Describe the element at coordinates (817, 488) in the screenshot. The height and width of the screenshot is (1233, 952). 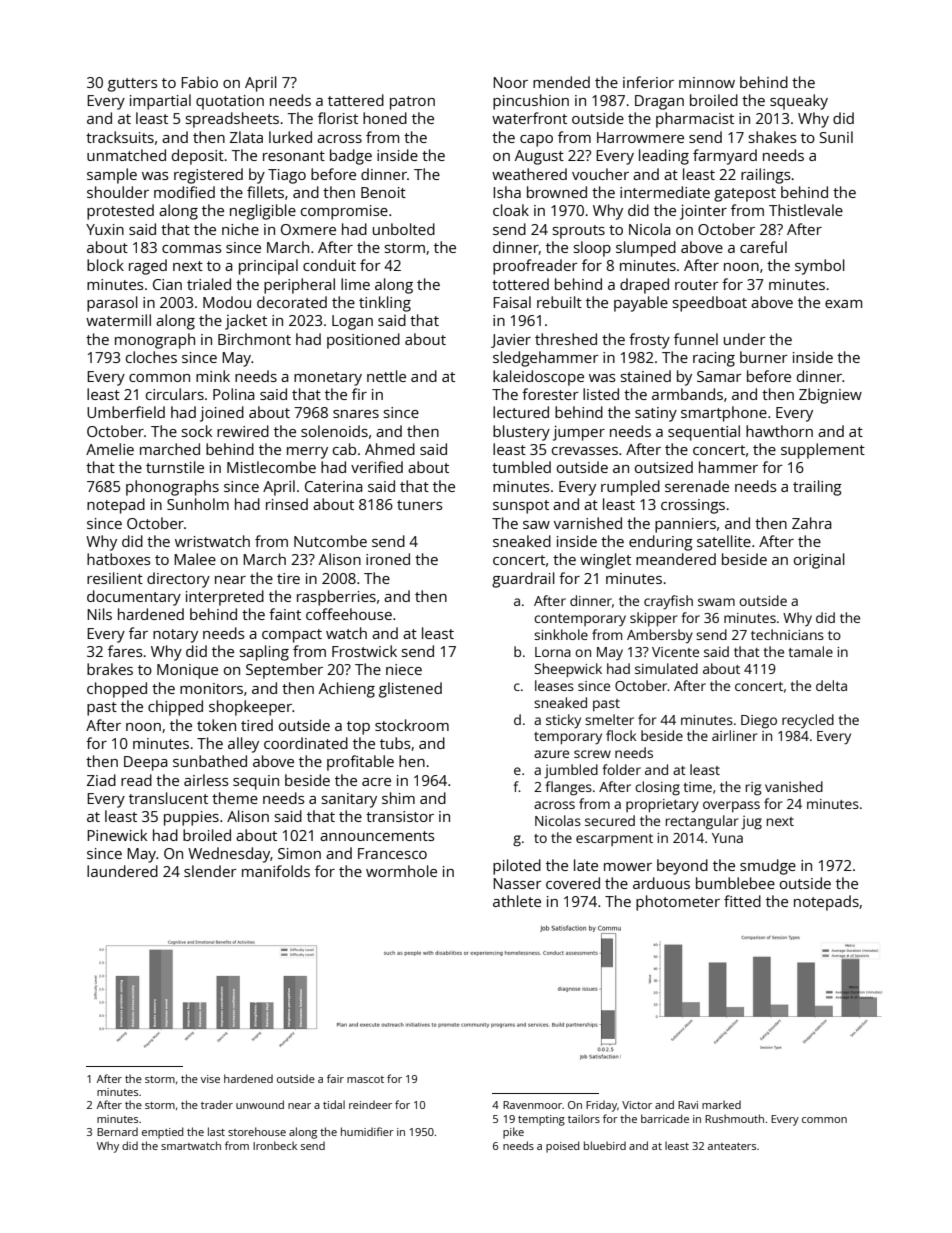
I see `trailing` at that location.
